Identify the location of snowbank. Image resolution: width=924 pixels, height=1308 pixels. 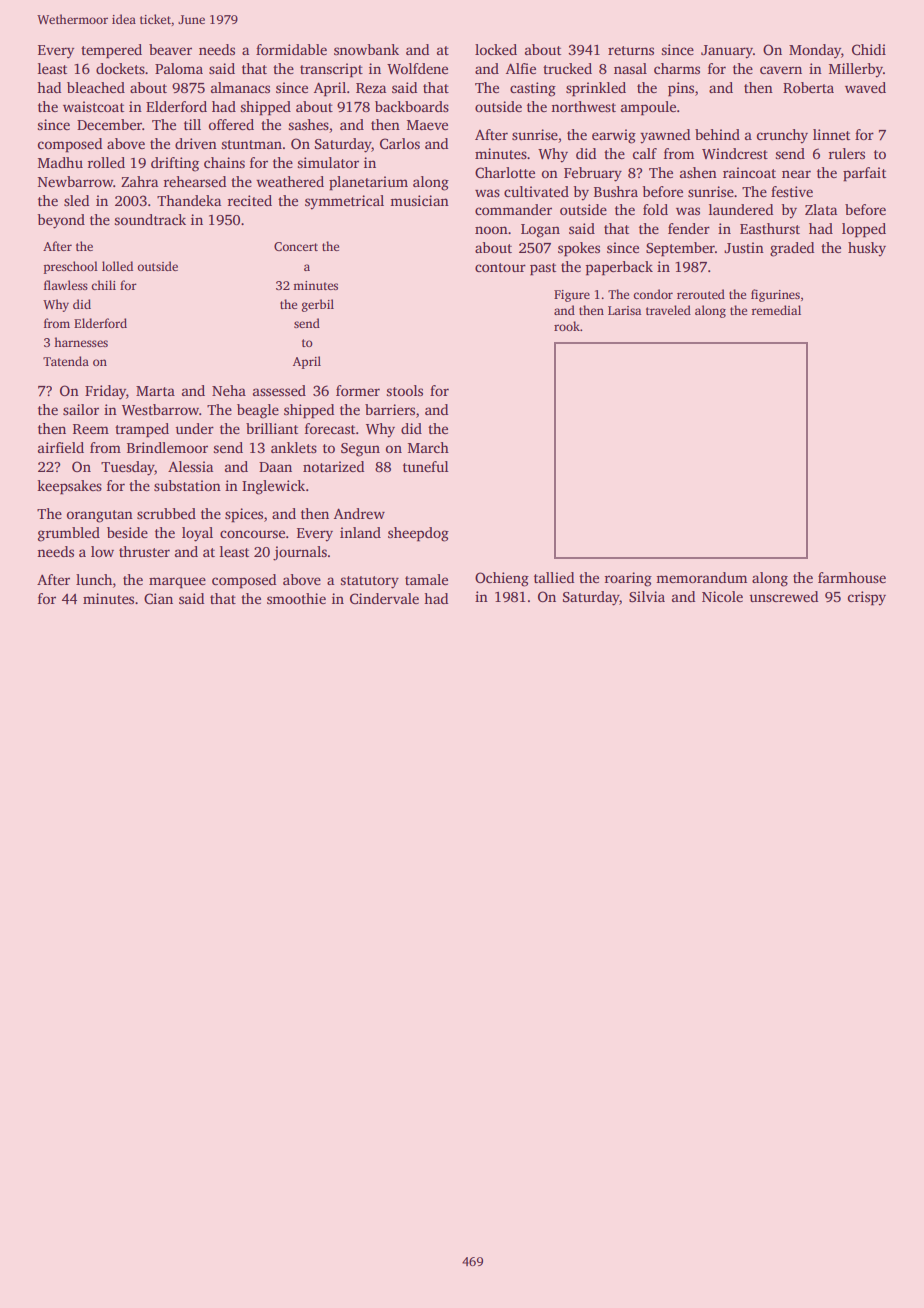
(366, 49).
